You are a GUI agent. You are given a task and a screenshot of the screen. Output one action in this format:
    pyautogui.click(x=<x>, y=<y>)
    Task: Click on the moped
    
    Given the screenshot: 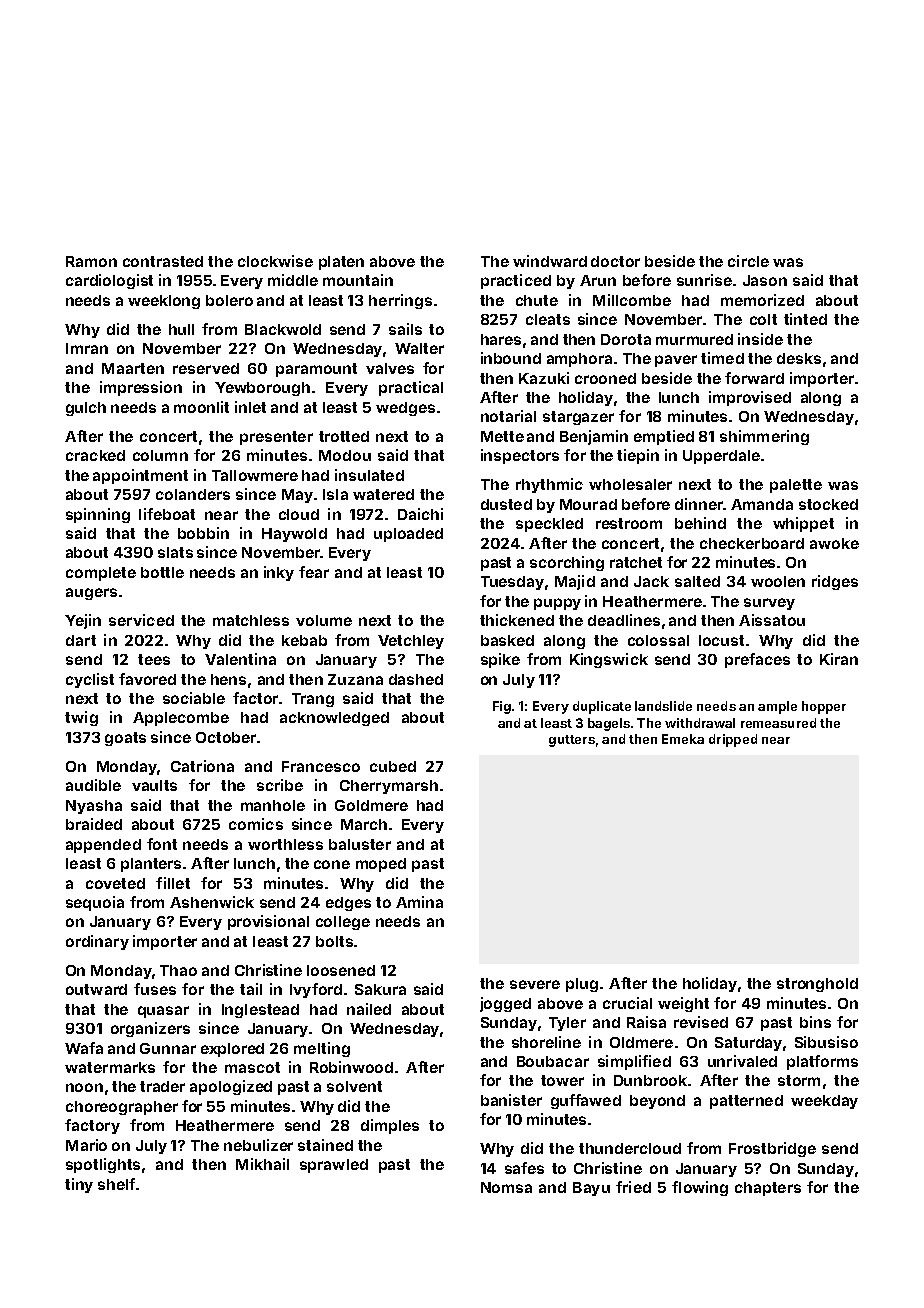 What is the action you would take?
    pyautogui.click(x=381, y=865)
